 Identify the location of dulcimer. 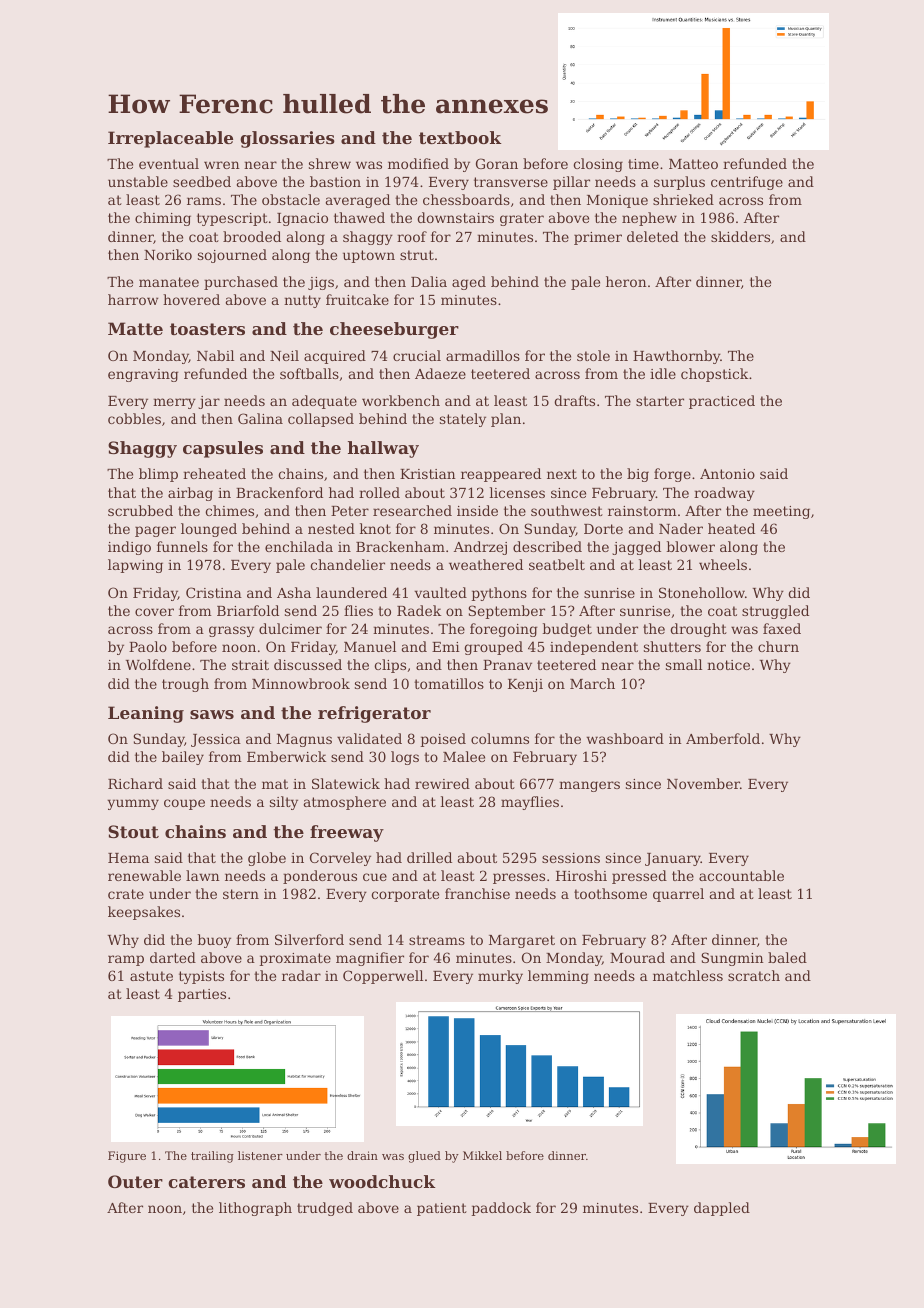
(290, 628).
